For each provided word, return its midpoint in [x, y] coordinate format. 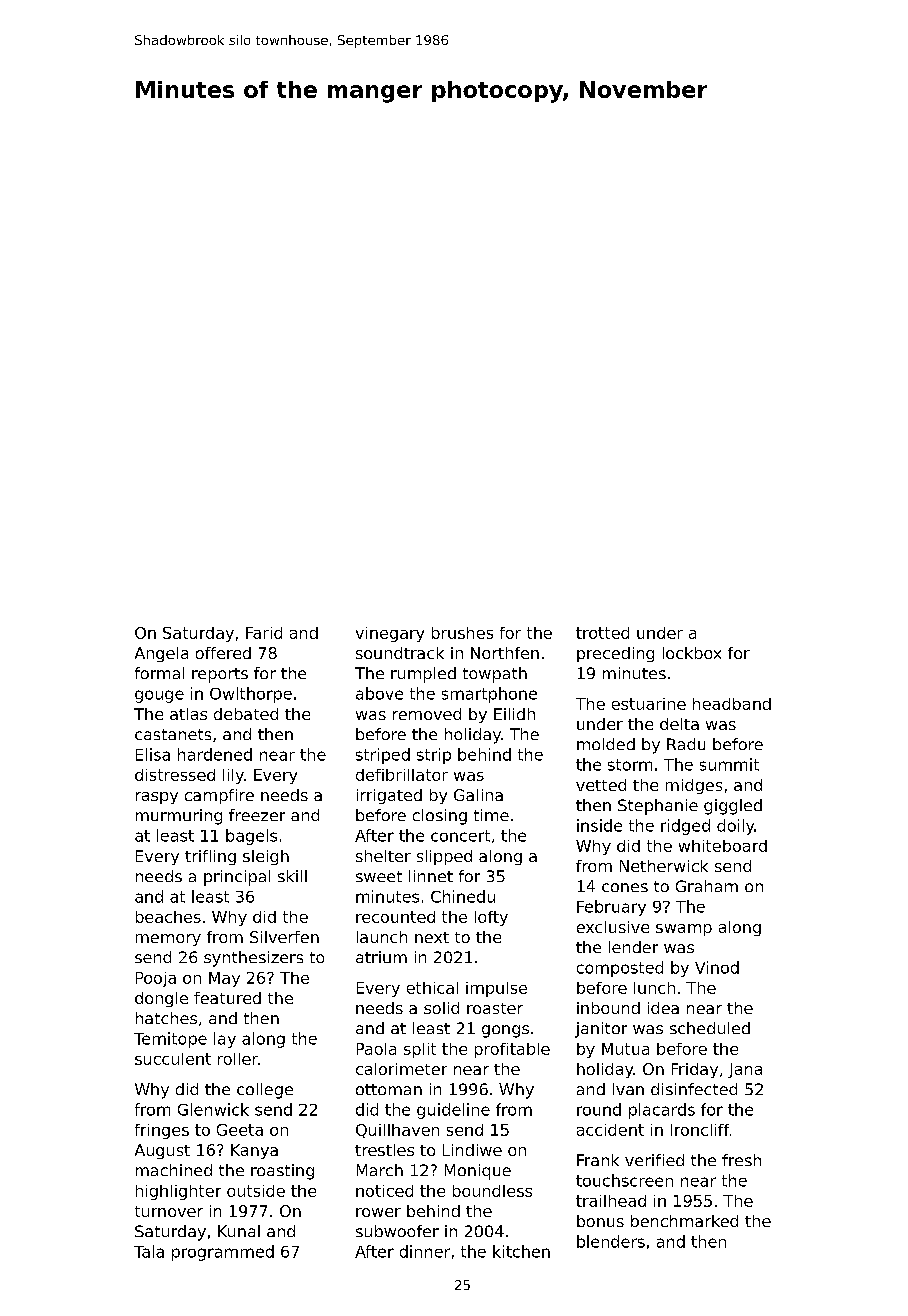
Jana [745, 1070]
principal [237, 878]
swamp [684, 930]
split [420, 1050]
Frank [598, 1160]
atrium [381, 957]
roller [238, 1059]
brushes [462, 633]
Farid [264, 633]
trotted [602, 633]
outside [256, 1191]
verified [654, 1160]
